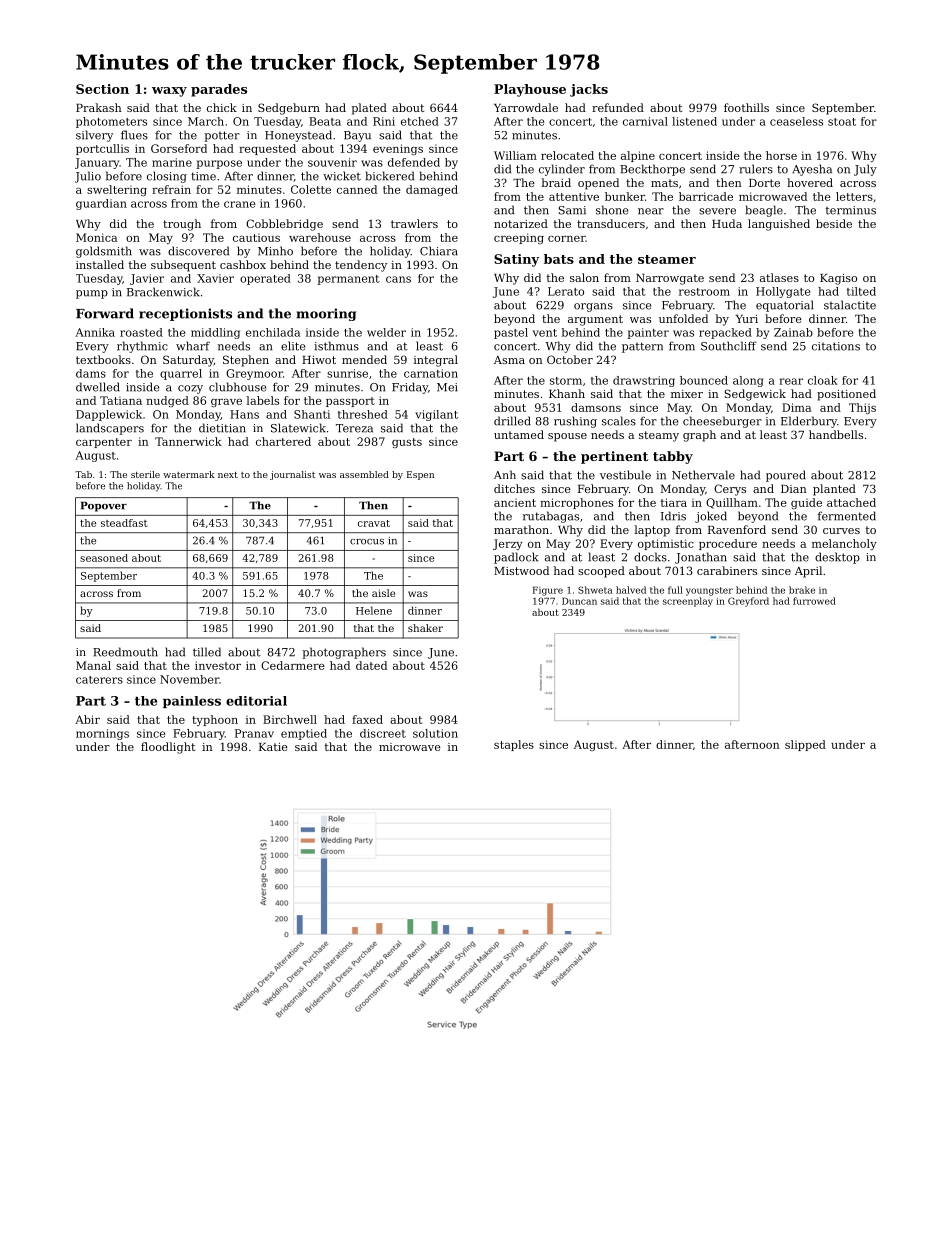 This screenshot has height=1233, width=952. Describe the element at coordinates (273, 747) in the screenshot. I see `Katie` at that location.
